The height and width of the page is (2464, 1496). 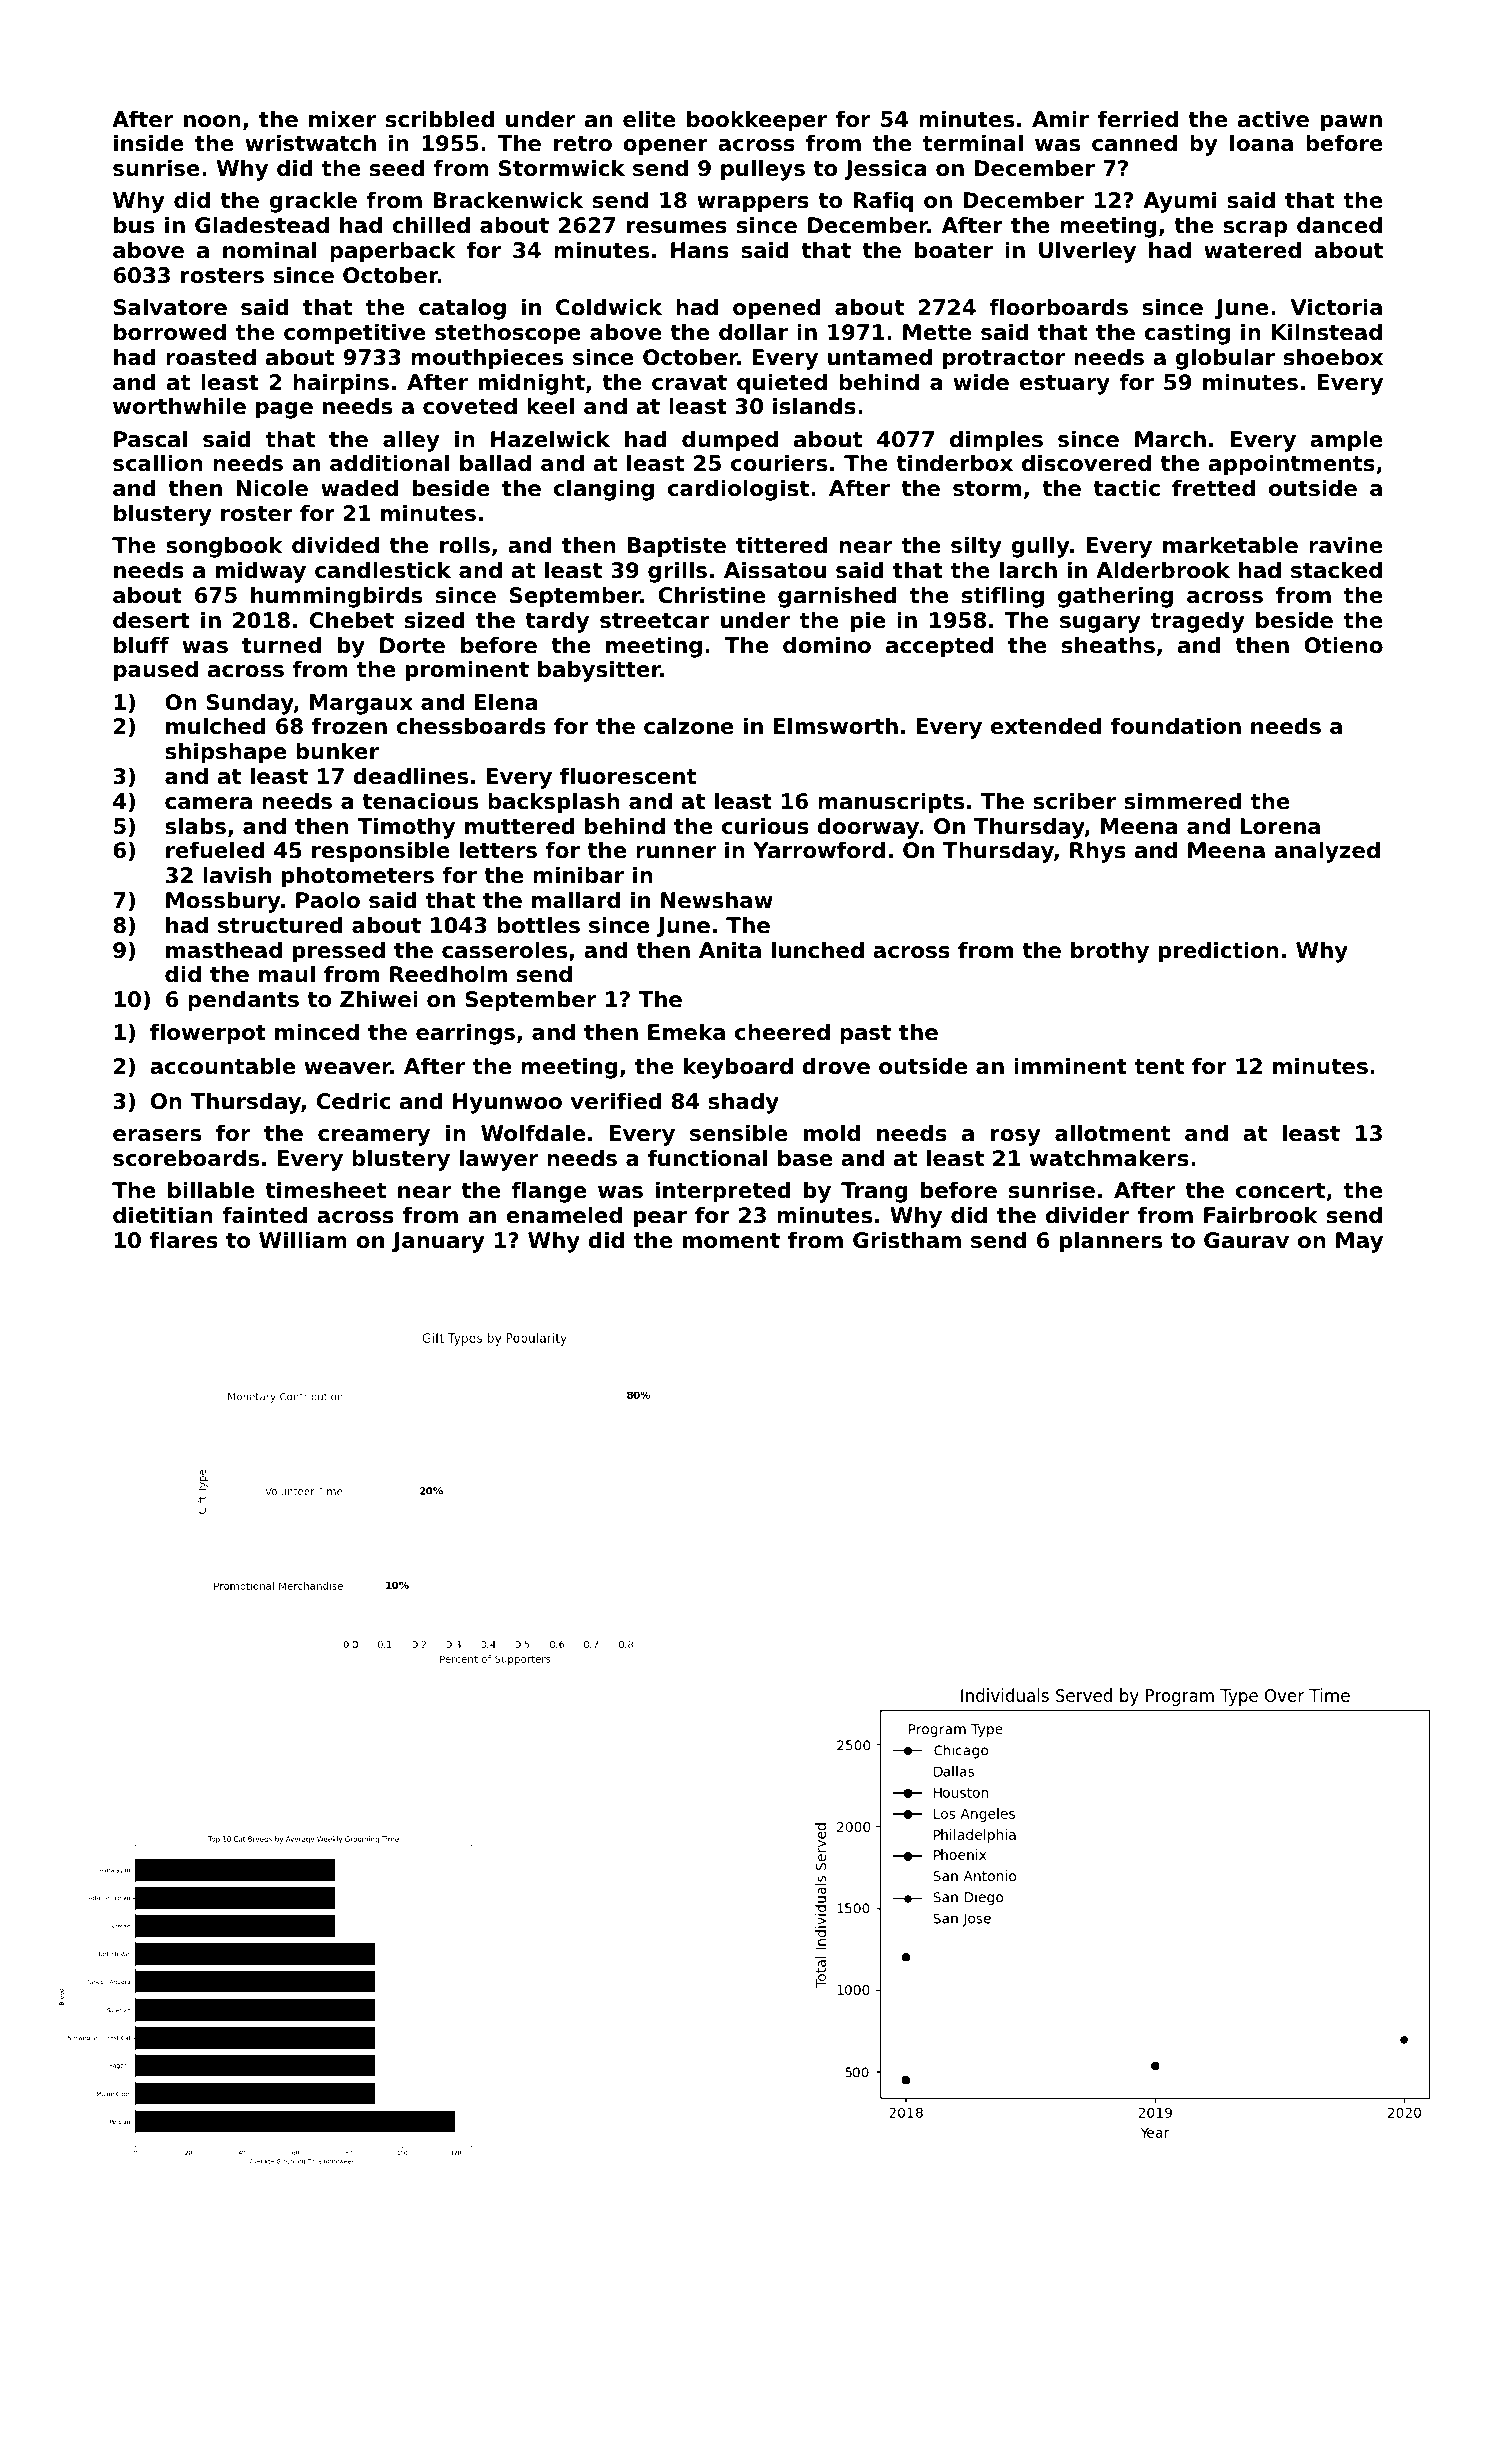 I want to click on Christine, so click(x=711, y=595).
